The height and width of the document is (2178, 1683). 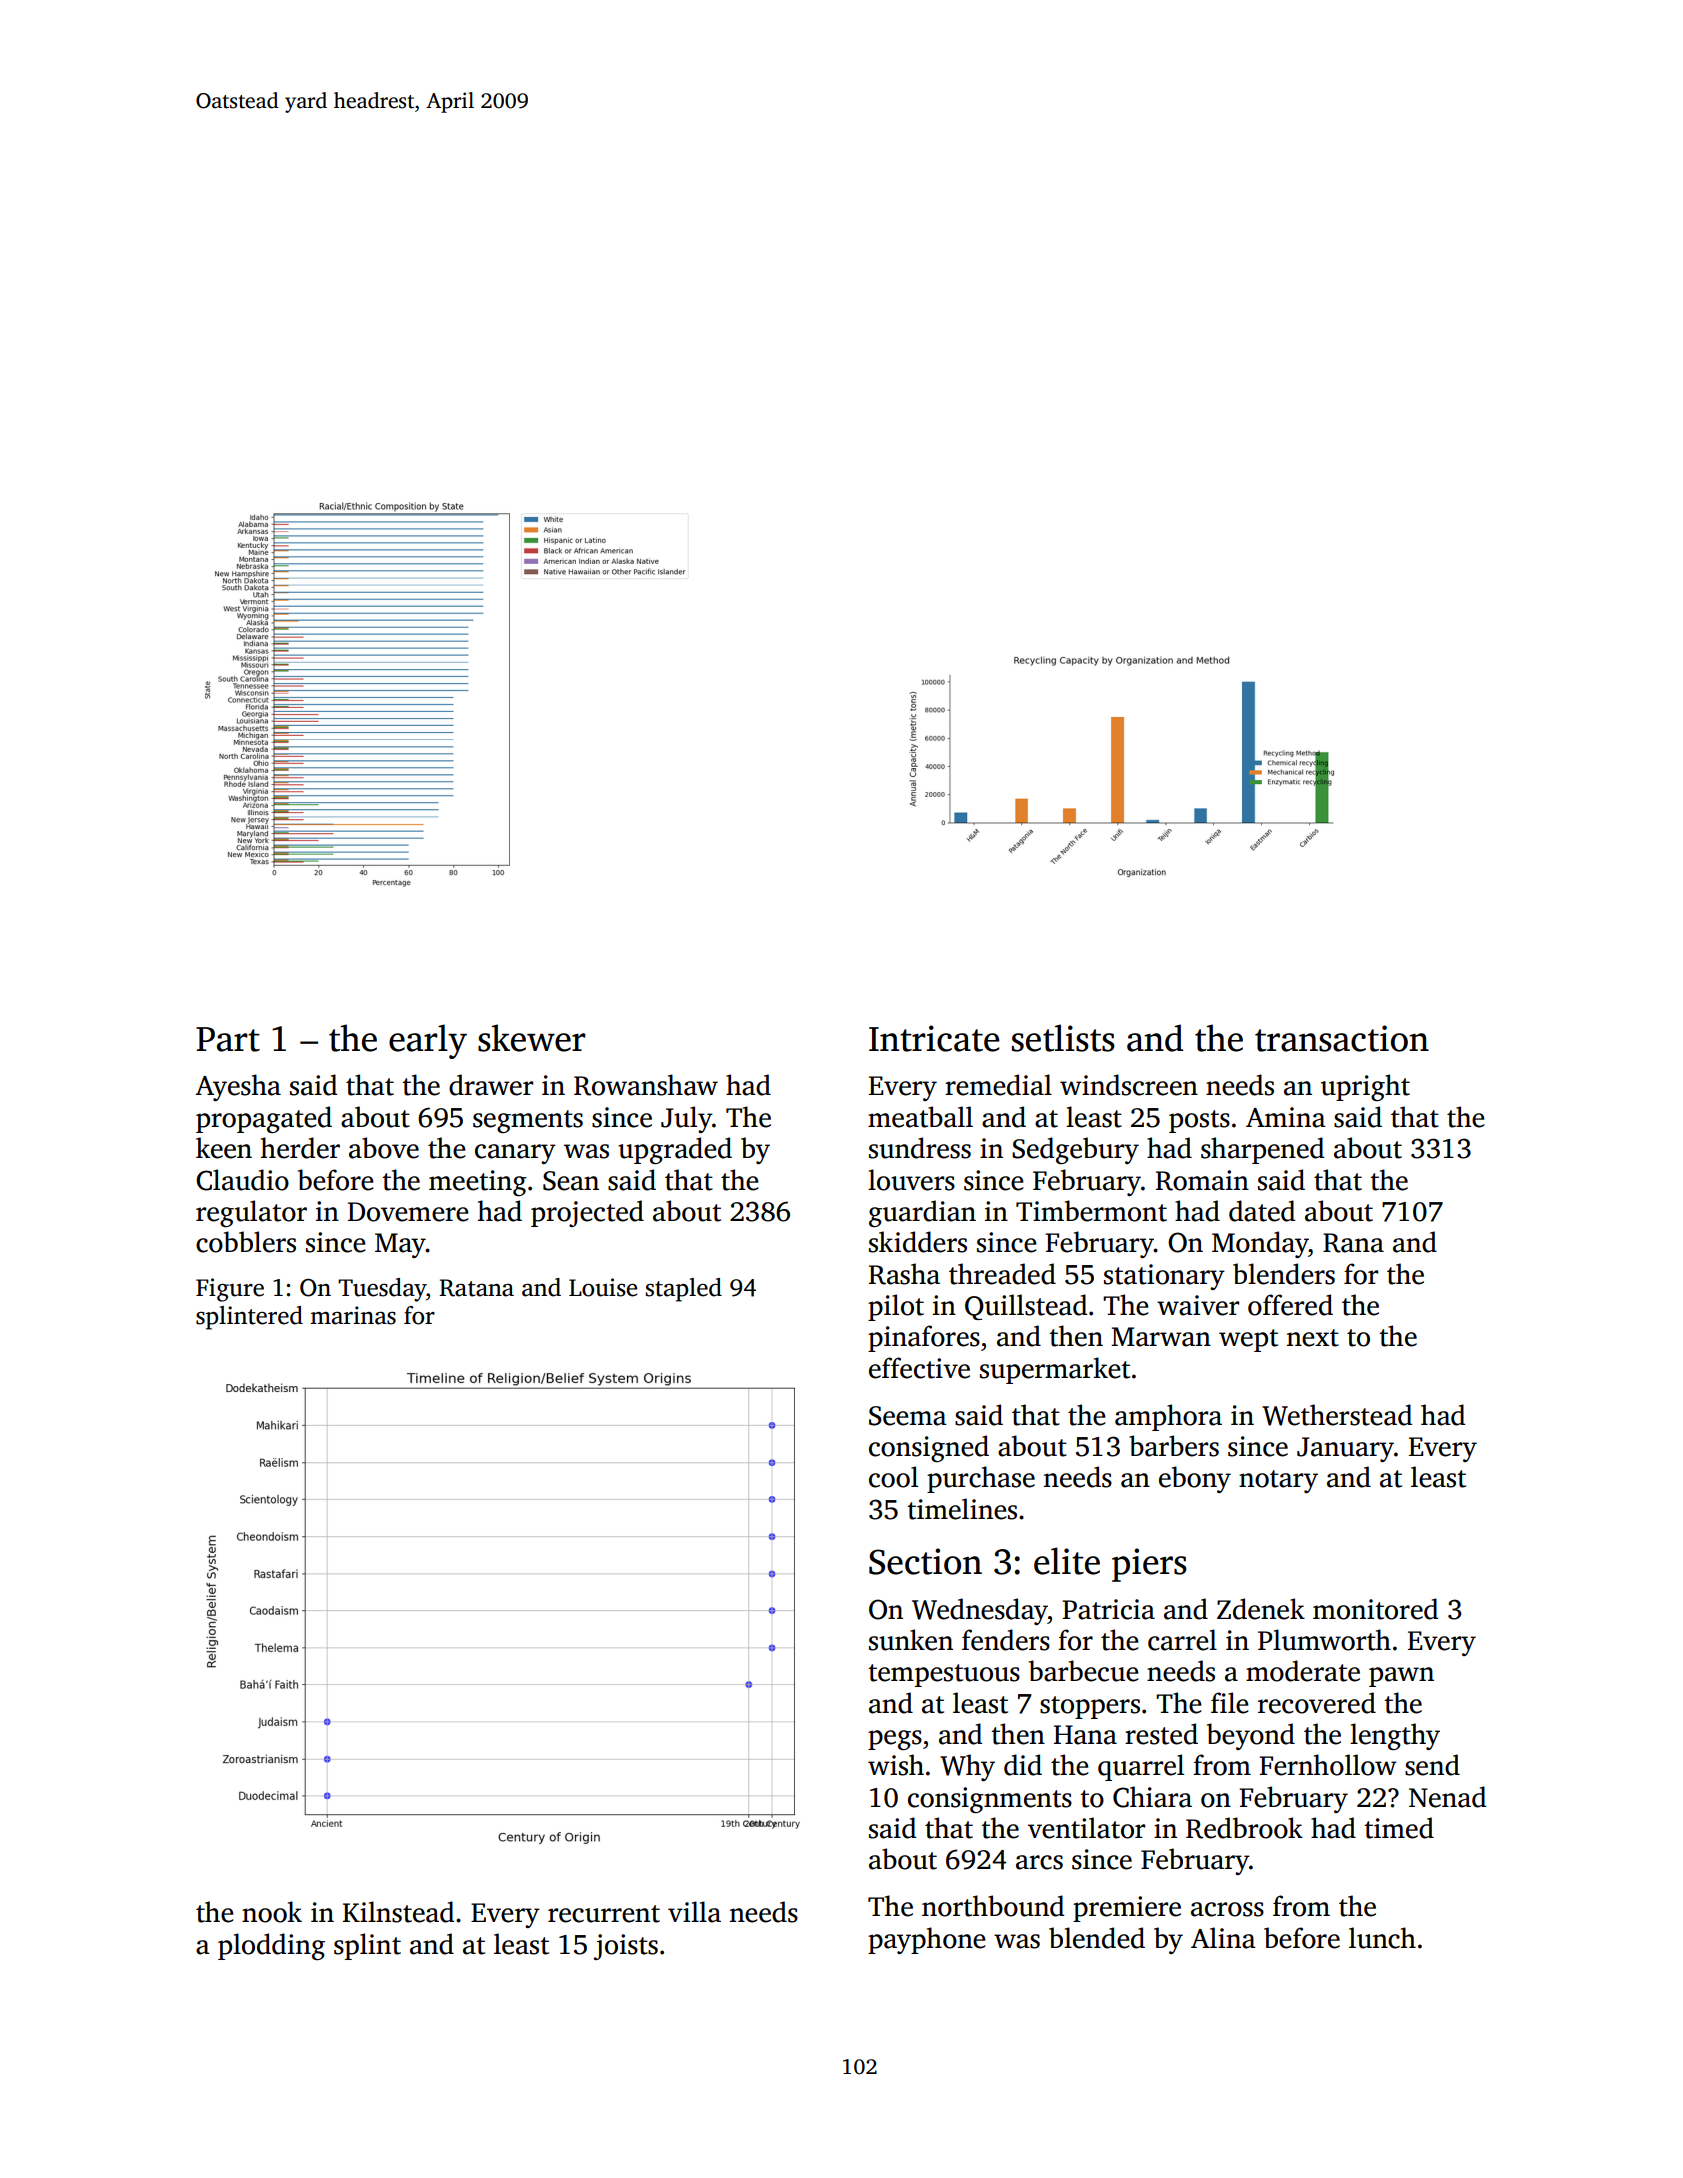 What do you see at coordinates (1164, 1277) in the document?
I see `stationary` at bounding box center [1164, 1277].
